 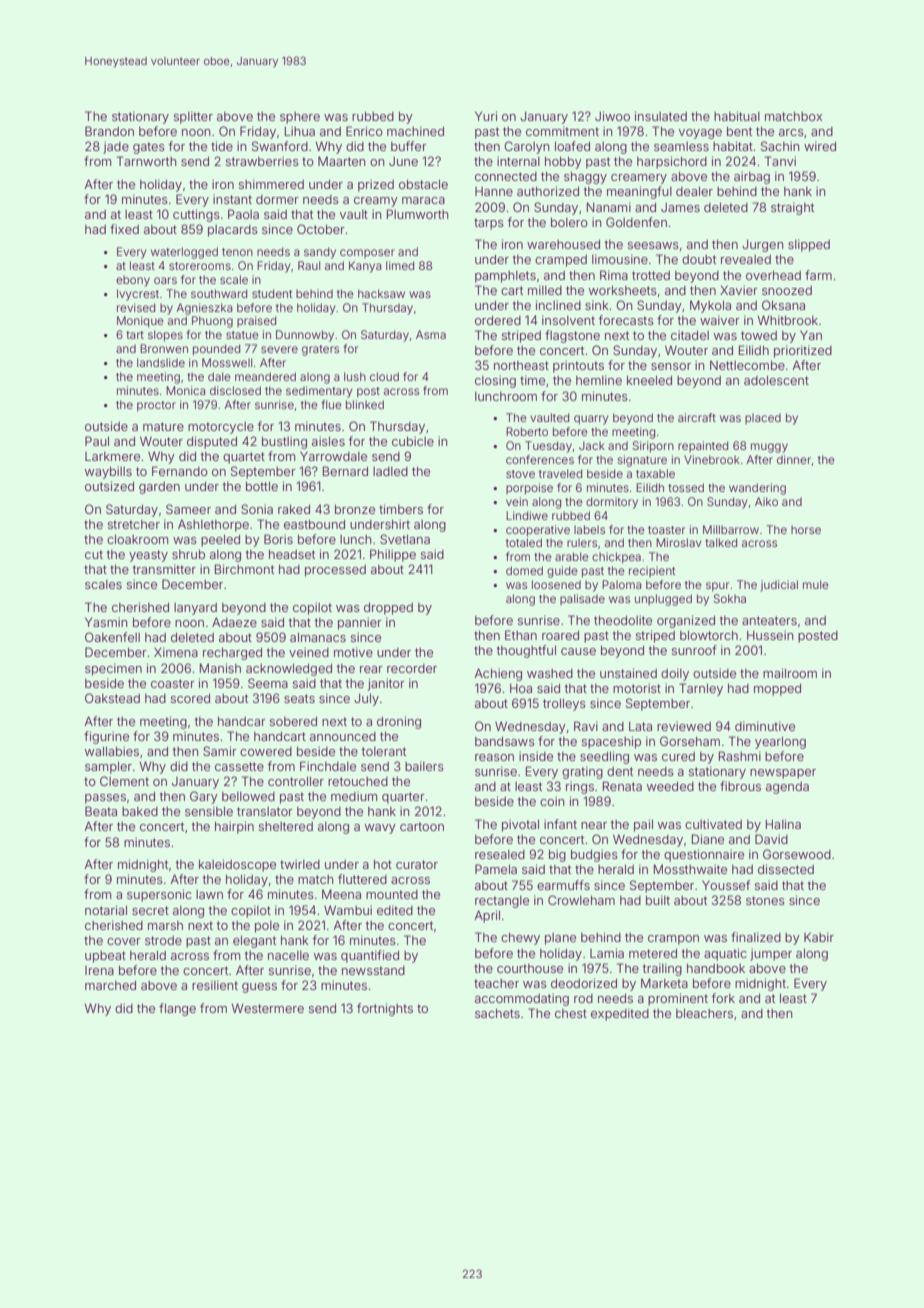 What do you see at coordinates (193, 117) in the image?
I see `splitter` at bounding box center [193, 117].
